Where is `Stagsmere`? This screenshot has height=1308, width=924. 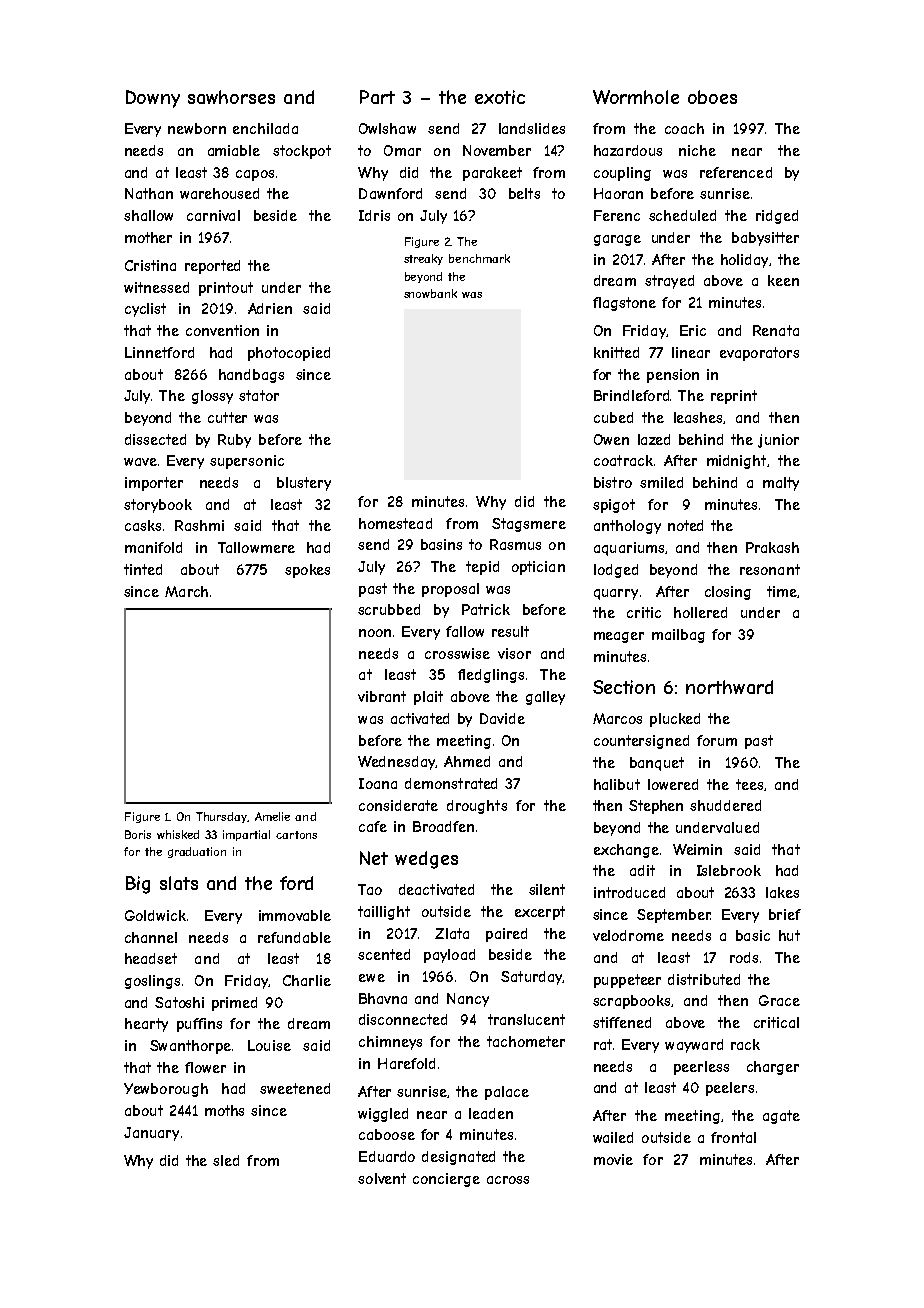
Stagsmere is located at coordinates (529, 525).
